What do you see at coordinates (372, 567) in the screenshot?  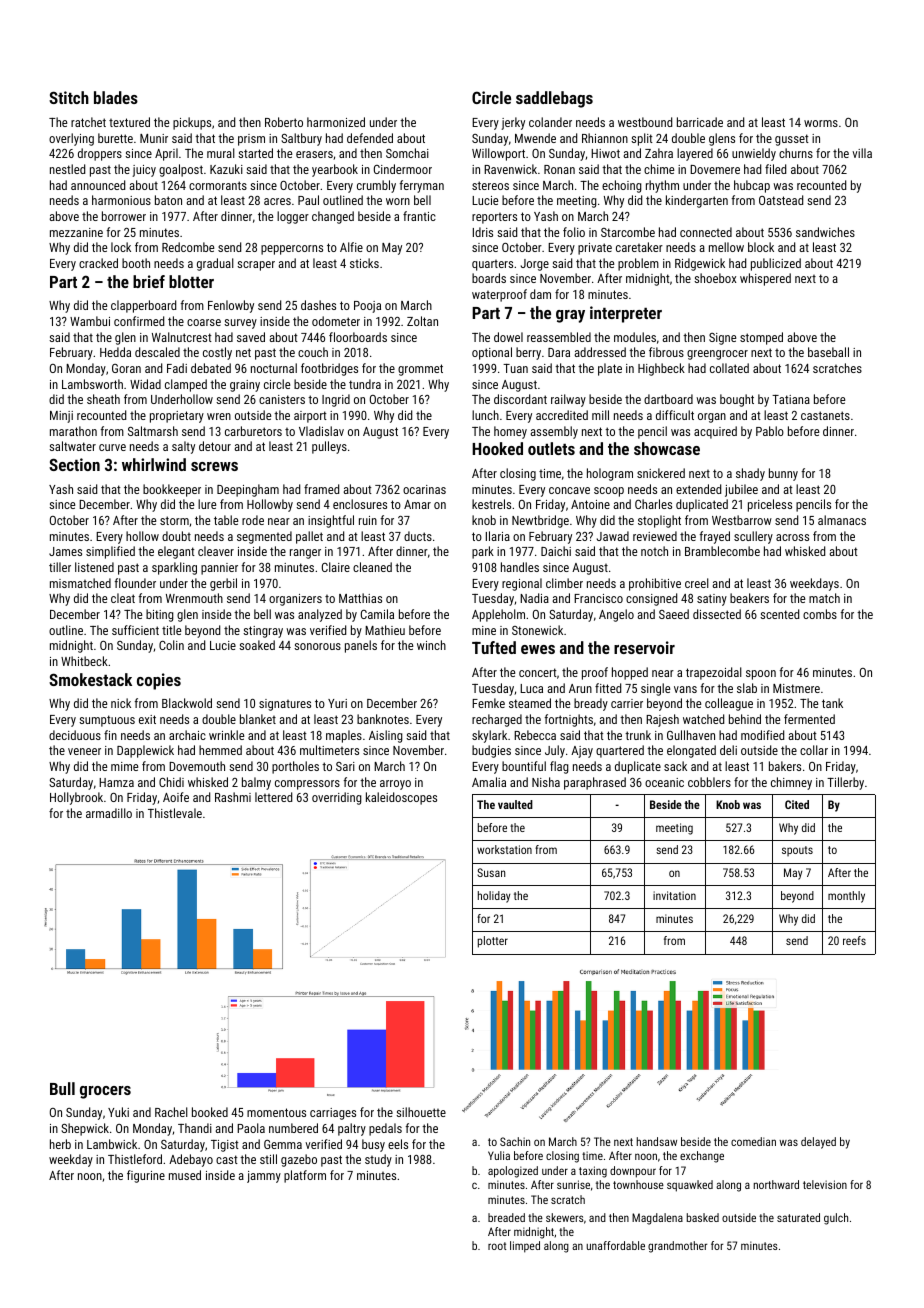 I see `cleaned` at bounding box center [372, 567].
